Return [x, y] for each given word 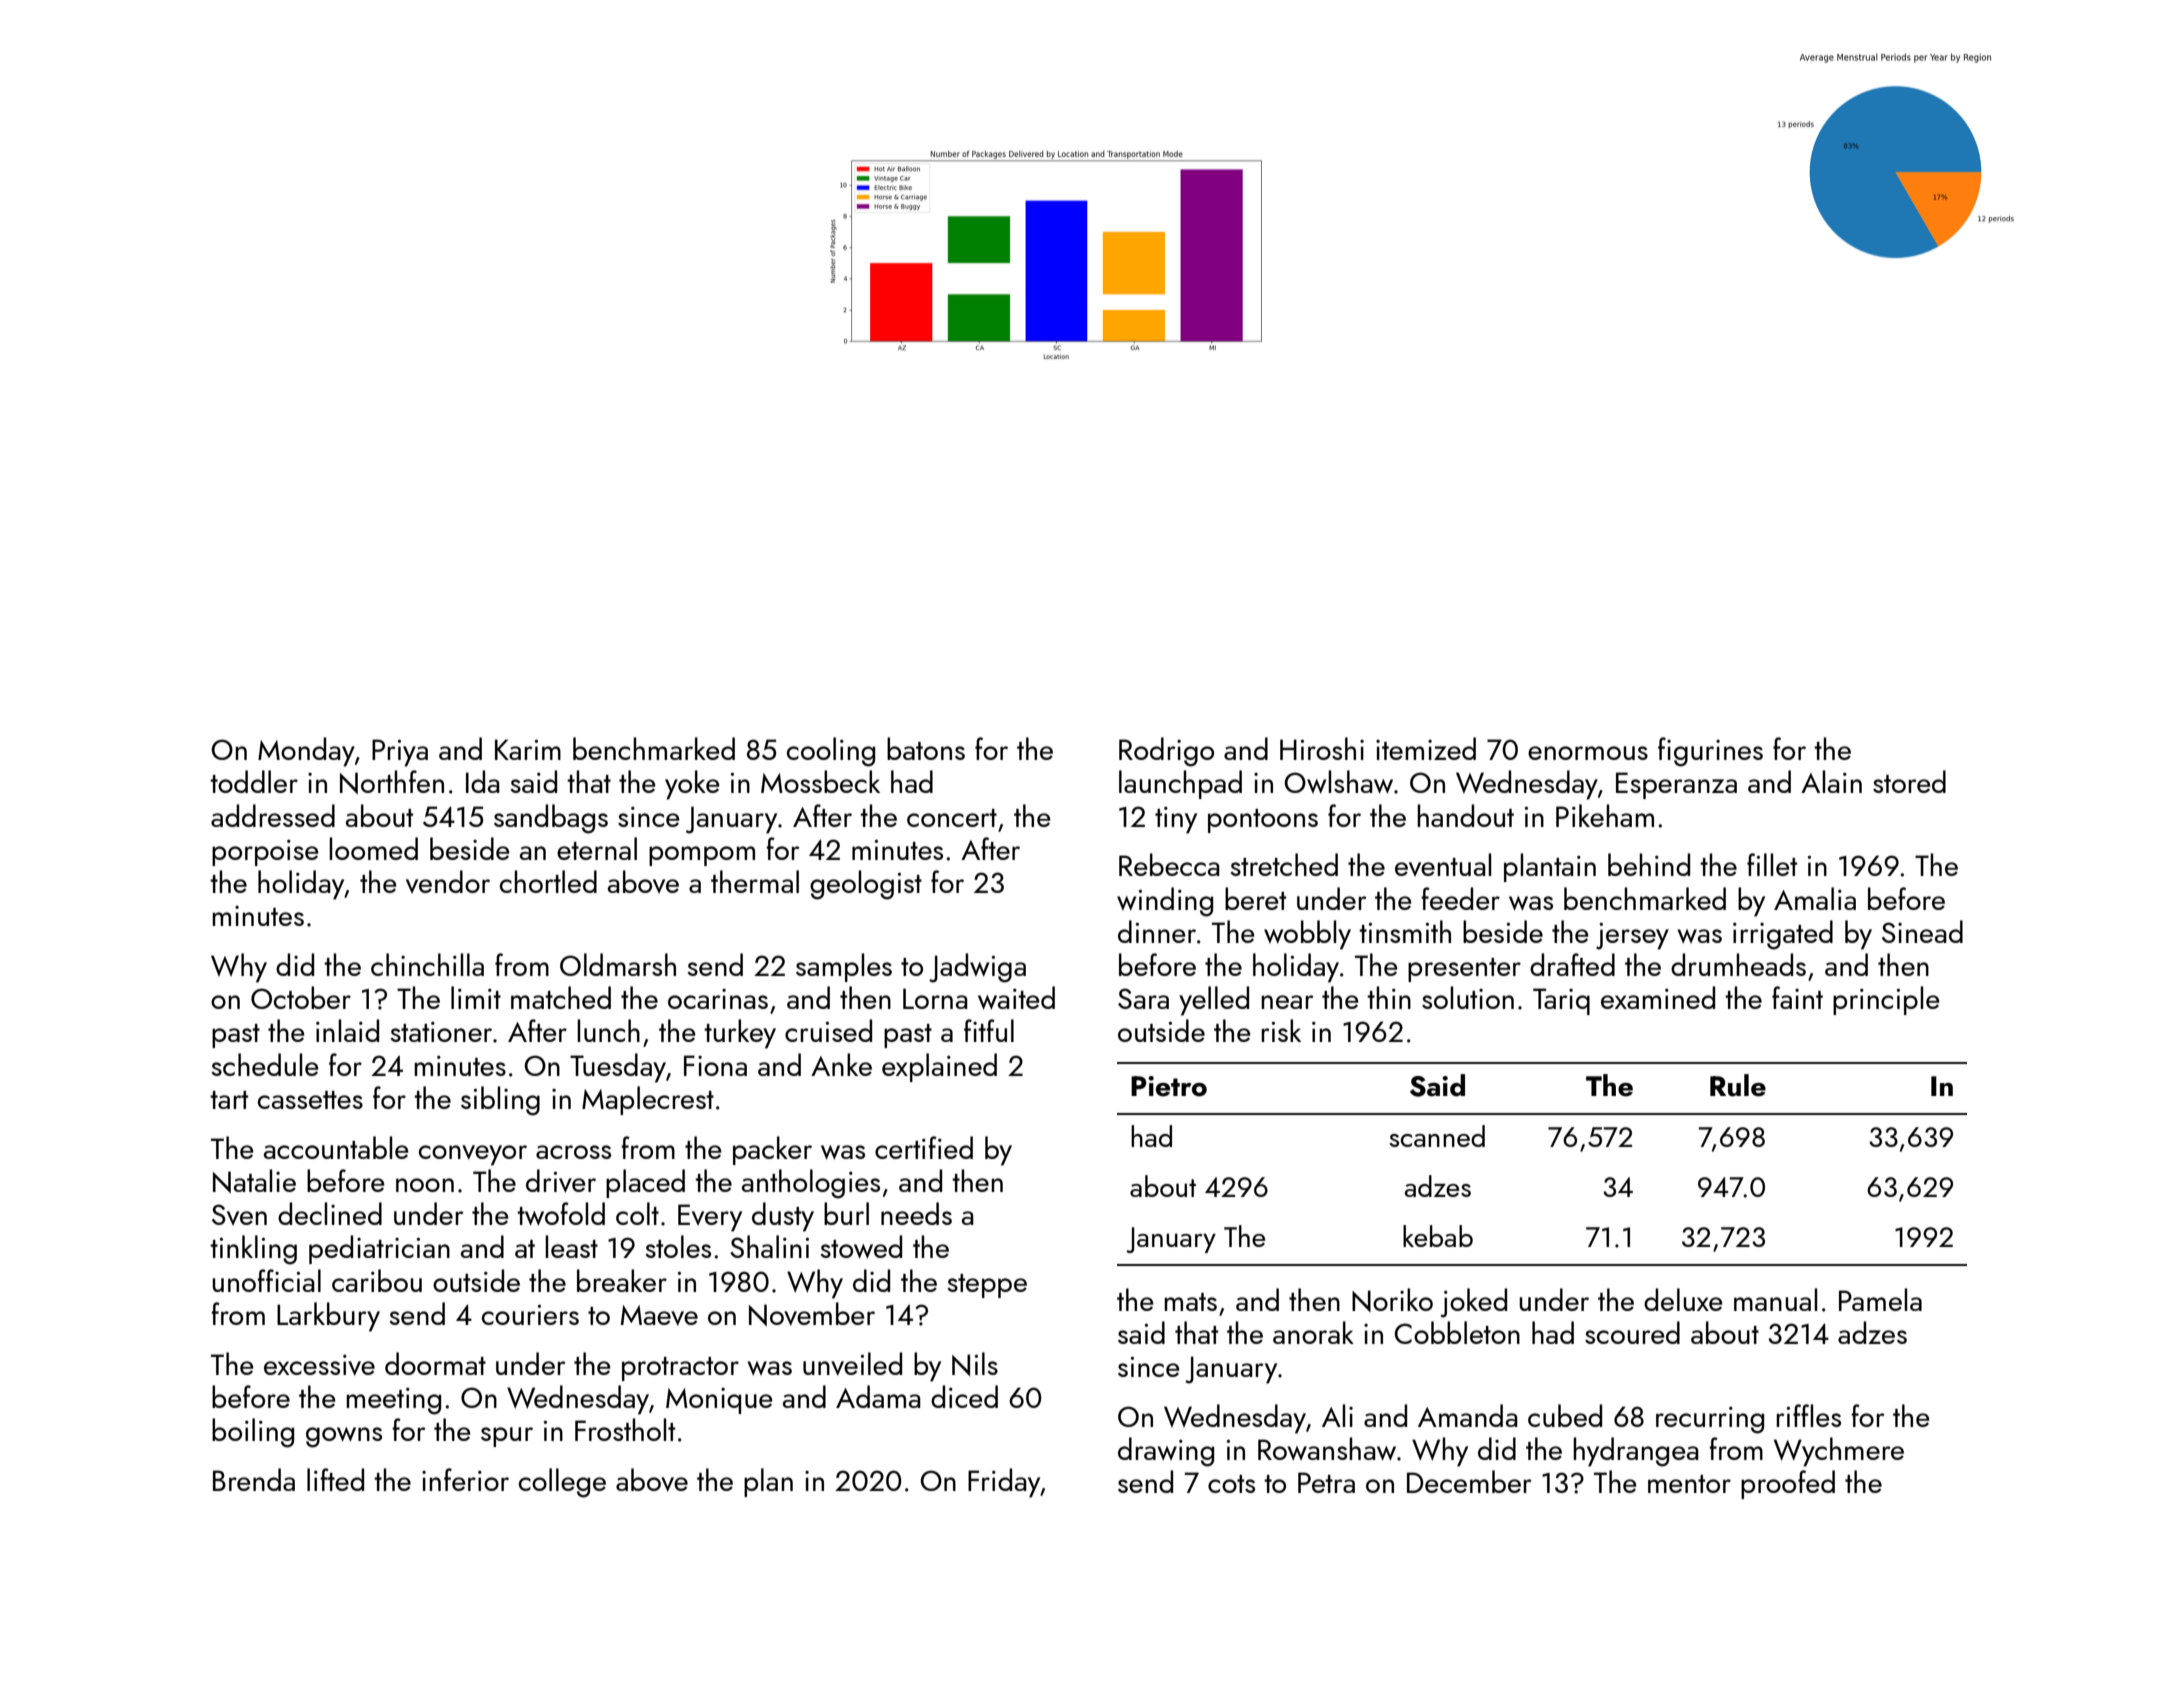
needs [916, 1213]
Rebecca [1169, 864]
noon [425, 1185]
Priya [400, 753]
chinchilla [427, 964]
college [562, 1483]
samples [844, 967]
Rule [1738, 1085]
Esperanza [1676, 785]
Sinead [1922, 931]
